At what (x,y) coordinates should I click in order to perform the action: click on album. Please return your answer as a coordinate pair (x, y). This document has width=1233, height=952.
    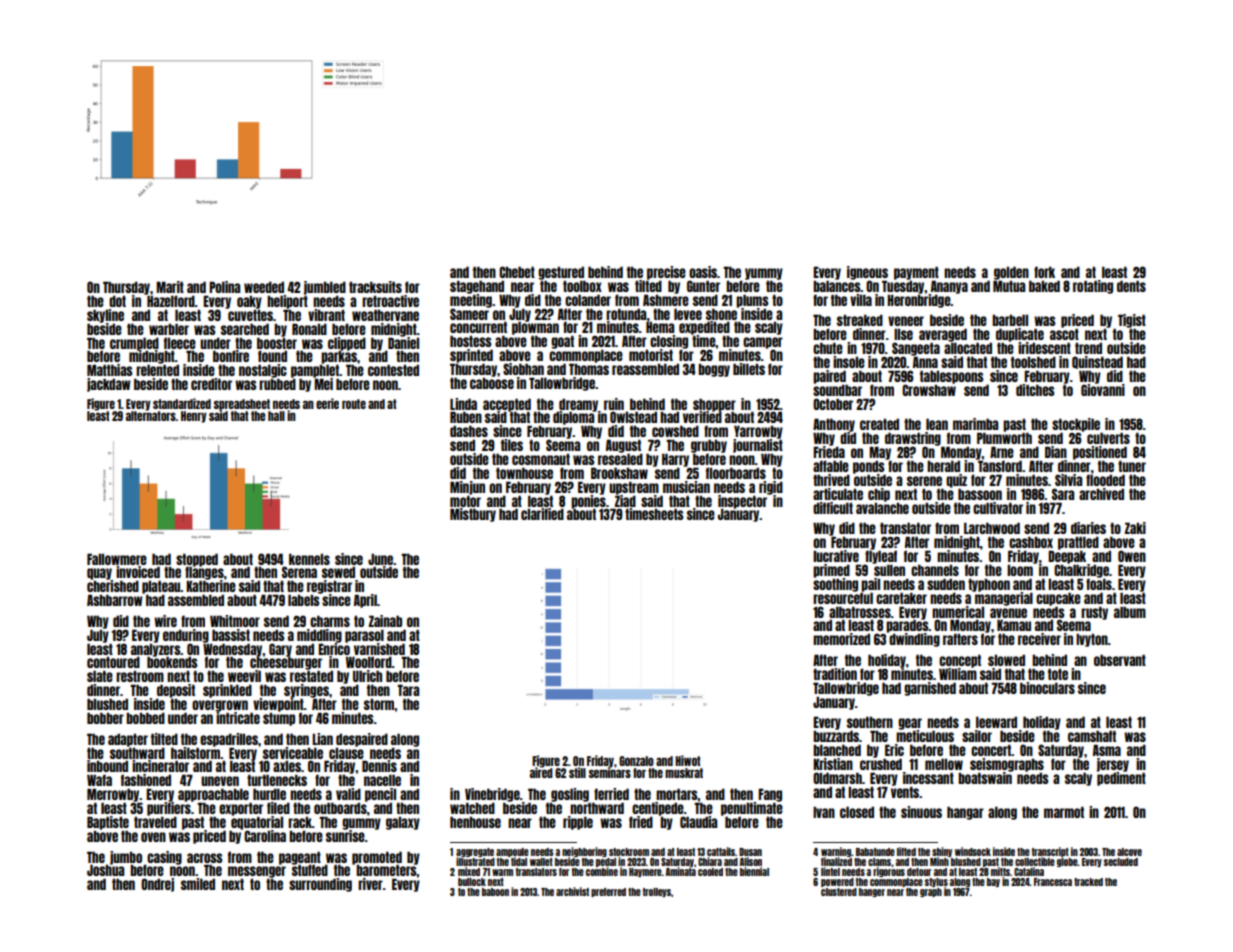
    Looking at the image, I should click on (1130, 612).
